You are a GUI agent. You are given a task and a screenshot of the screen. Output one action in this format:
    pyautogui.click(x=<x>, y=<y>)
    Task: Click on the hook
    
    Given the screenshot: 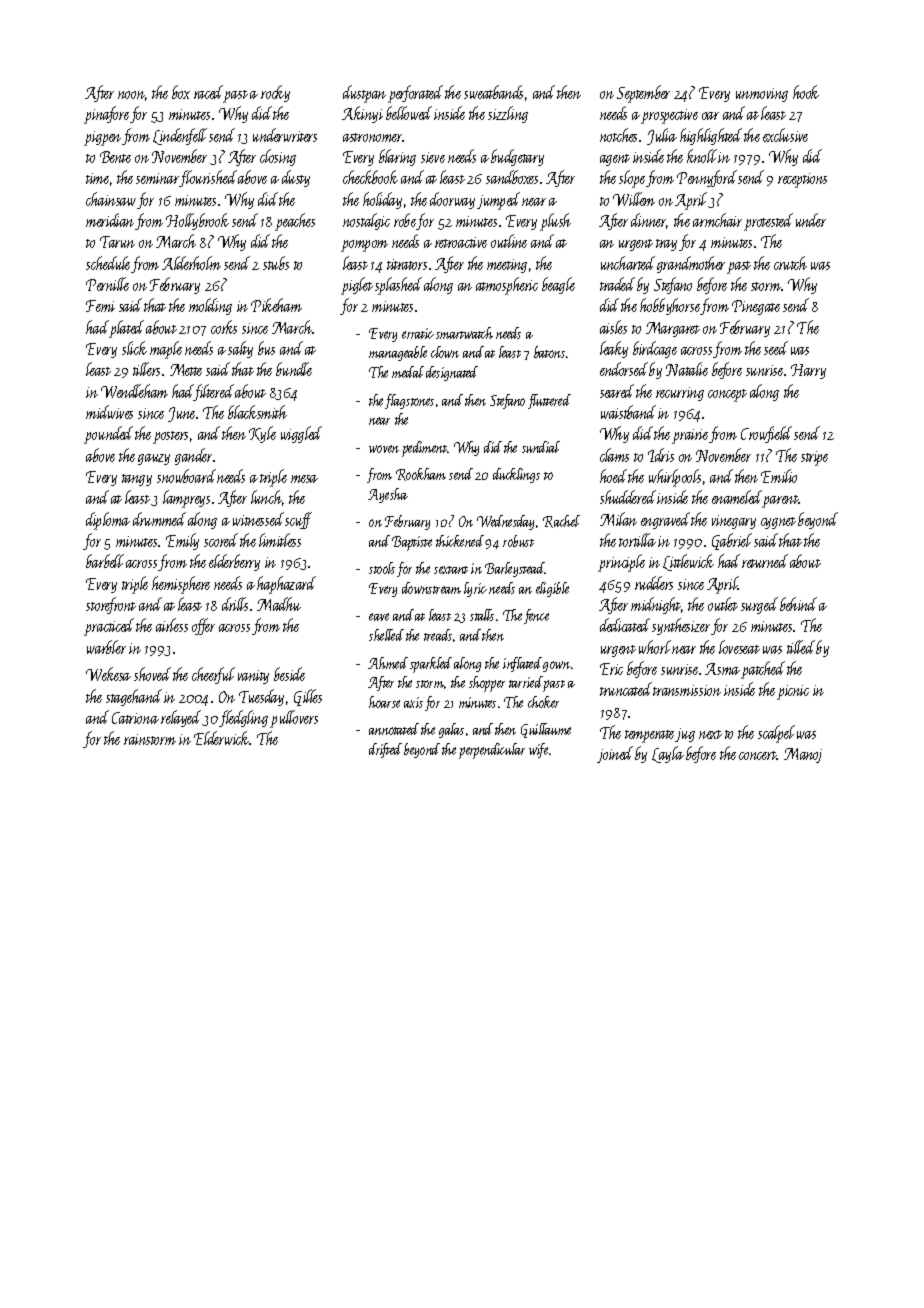 What is the action you would take?
    pyautogui.click(x=806, y=92)
